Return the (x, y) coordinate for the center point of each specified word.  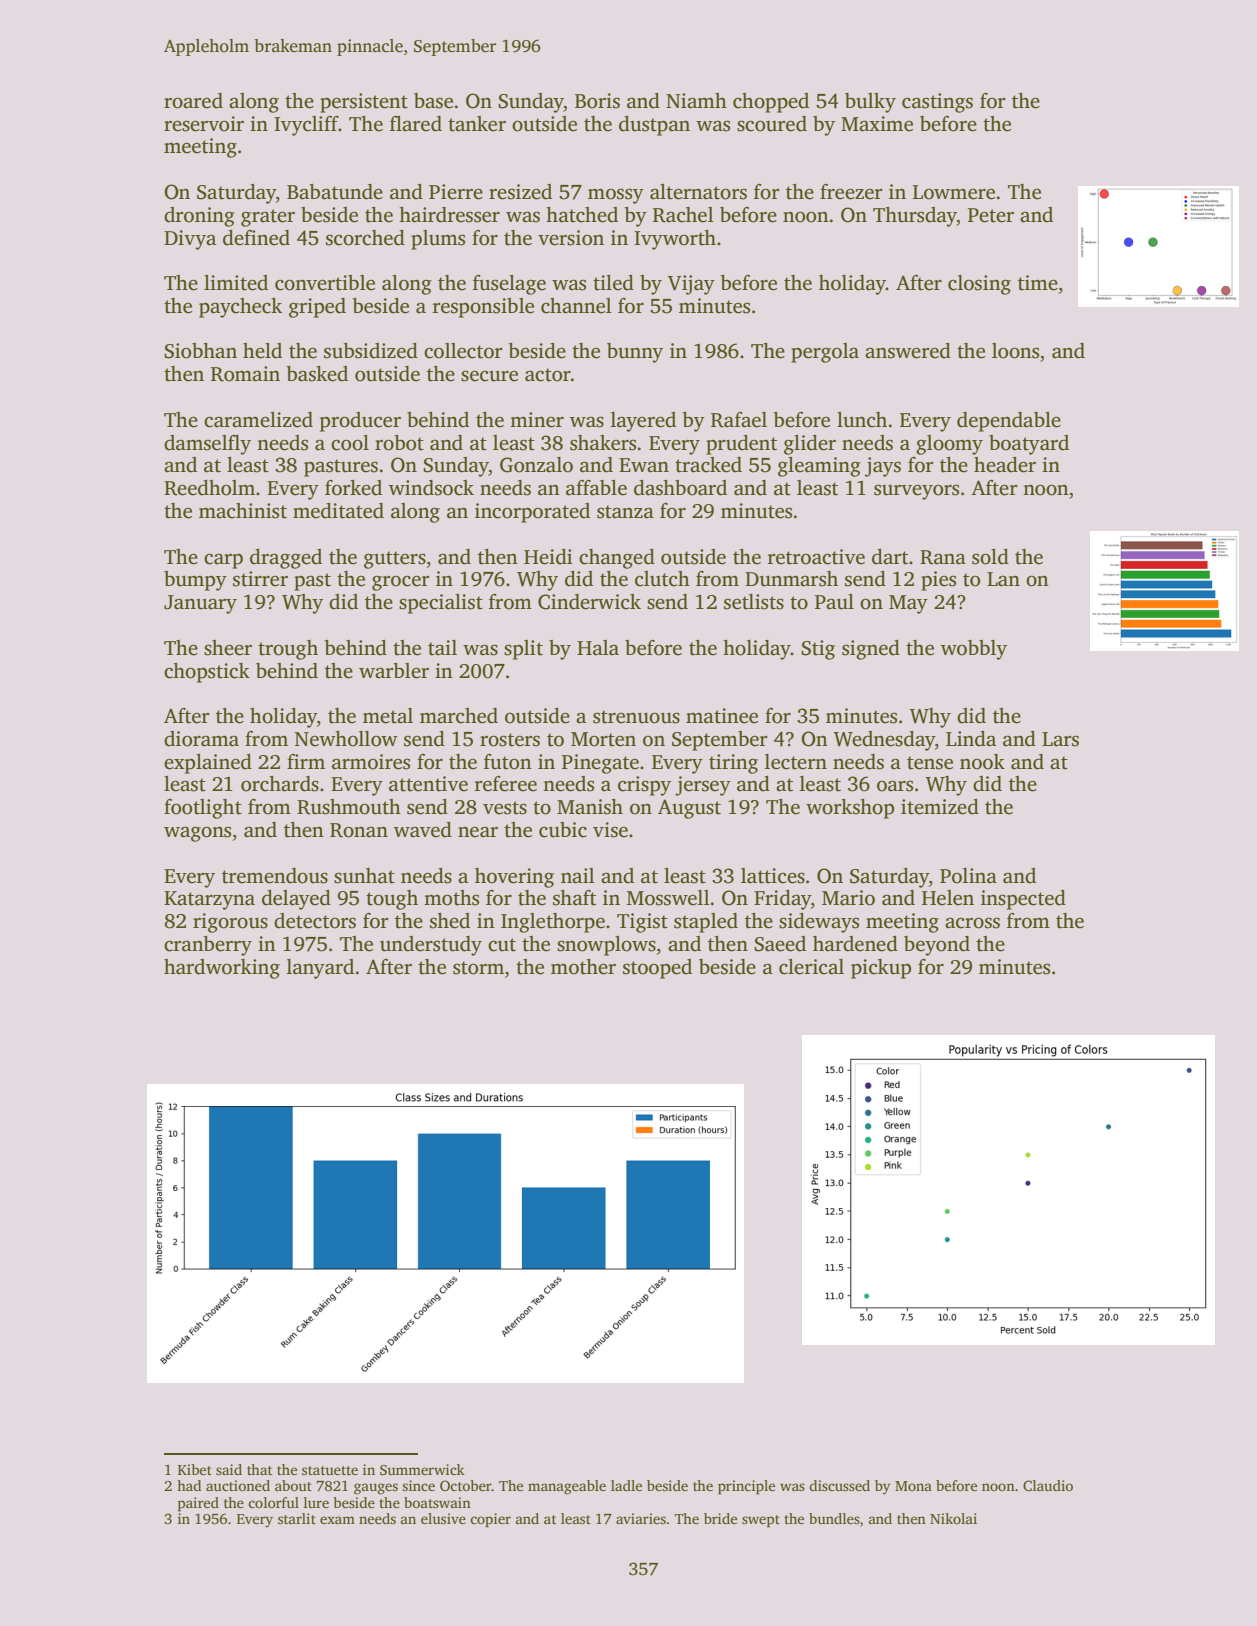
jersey (703, 786)
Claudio (1048, 1485)
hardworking (222, 969)
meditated (338, 511)
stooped (657, 969)
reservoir (204, 124)
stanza (625, 512)
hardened (855, 944)
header (1005, 465)
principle (746, 1487)
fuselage (509, 285)
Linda (971, 739)
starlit (297, 1518)
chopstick (207, 673)
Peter (991, 215)
